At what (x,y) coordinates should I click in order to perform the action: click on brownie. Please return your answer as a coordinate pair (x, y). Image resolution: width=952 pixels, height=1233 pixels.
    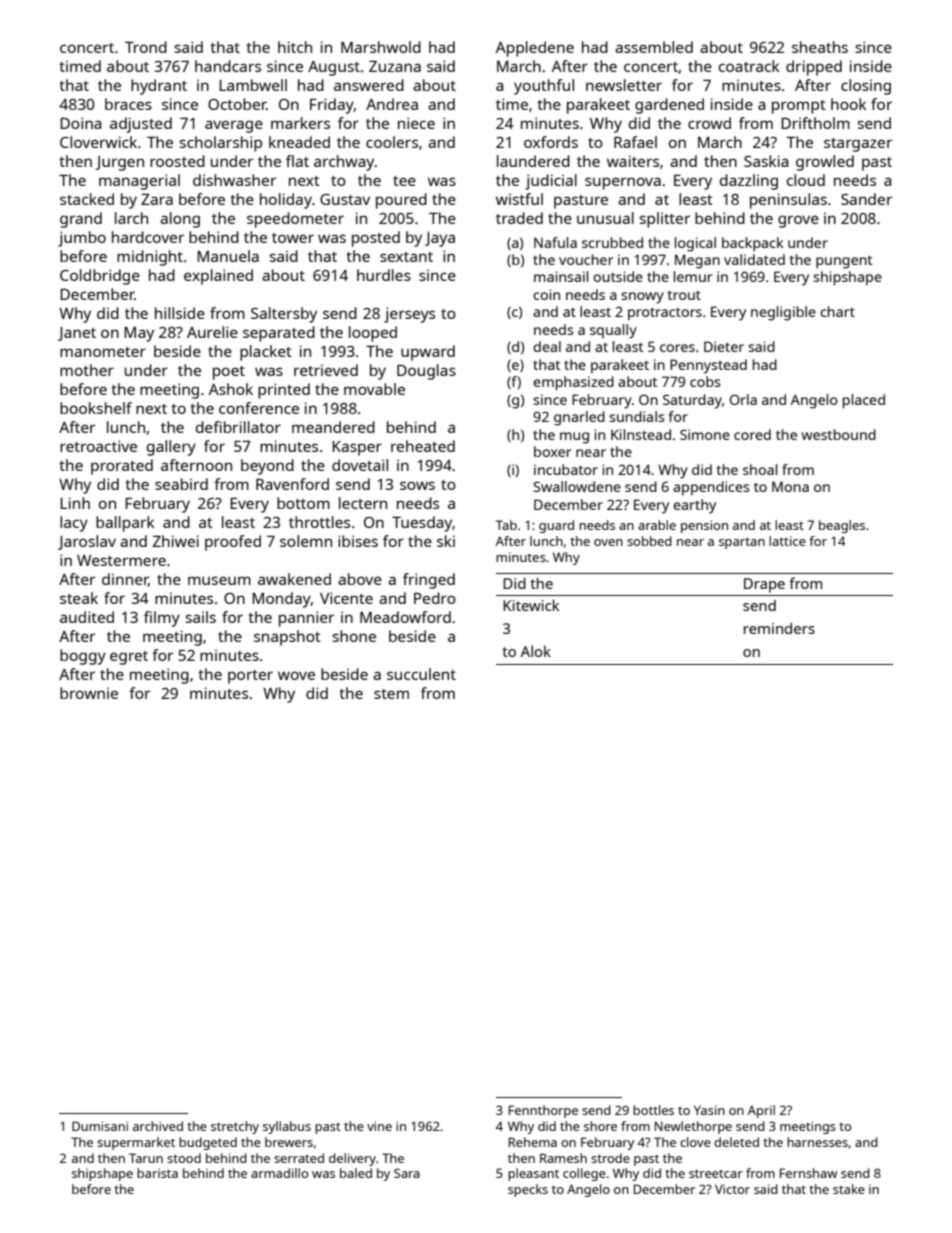
    Looking at the image, I should click on (89, 693).
